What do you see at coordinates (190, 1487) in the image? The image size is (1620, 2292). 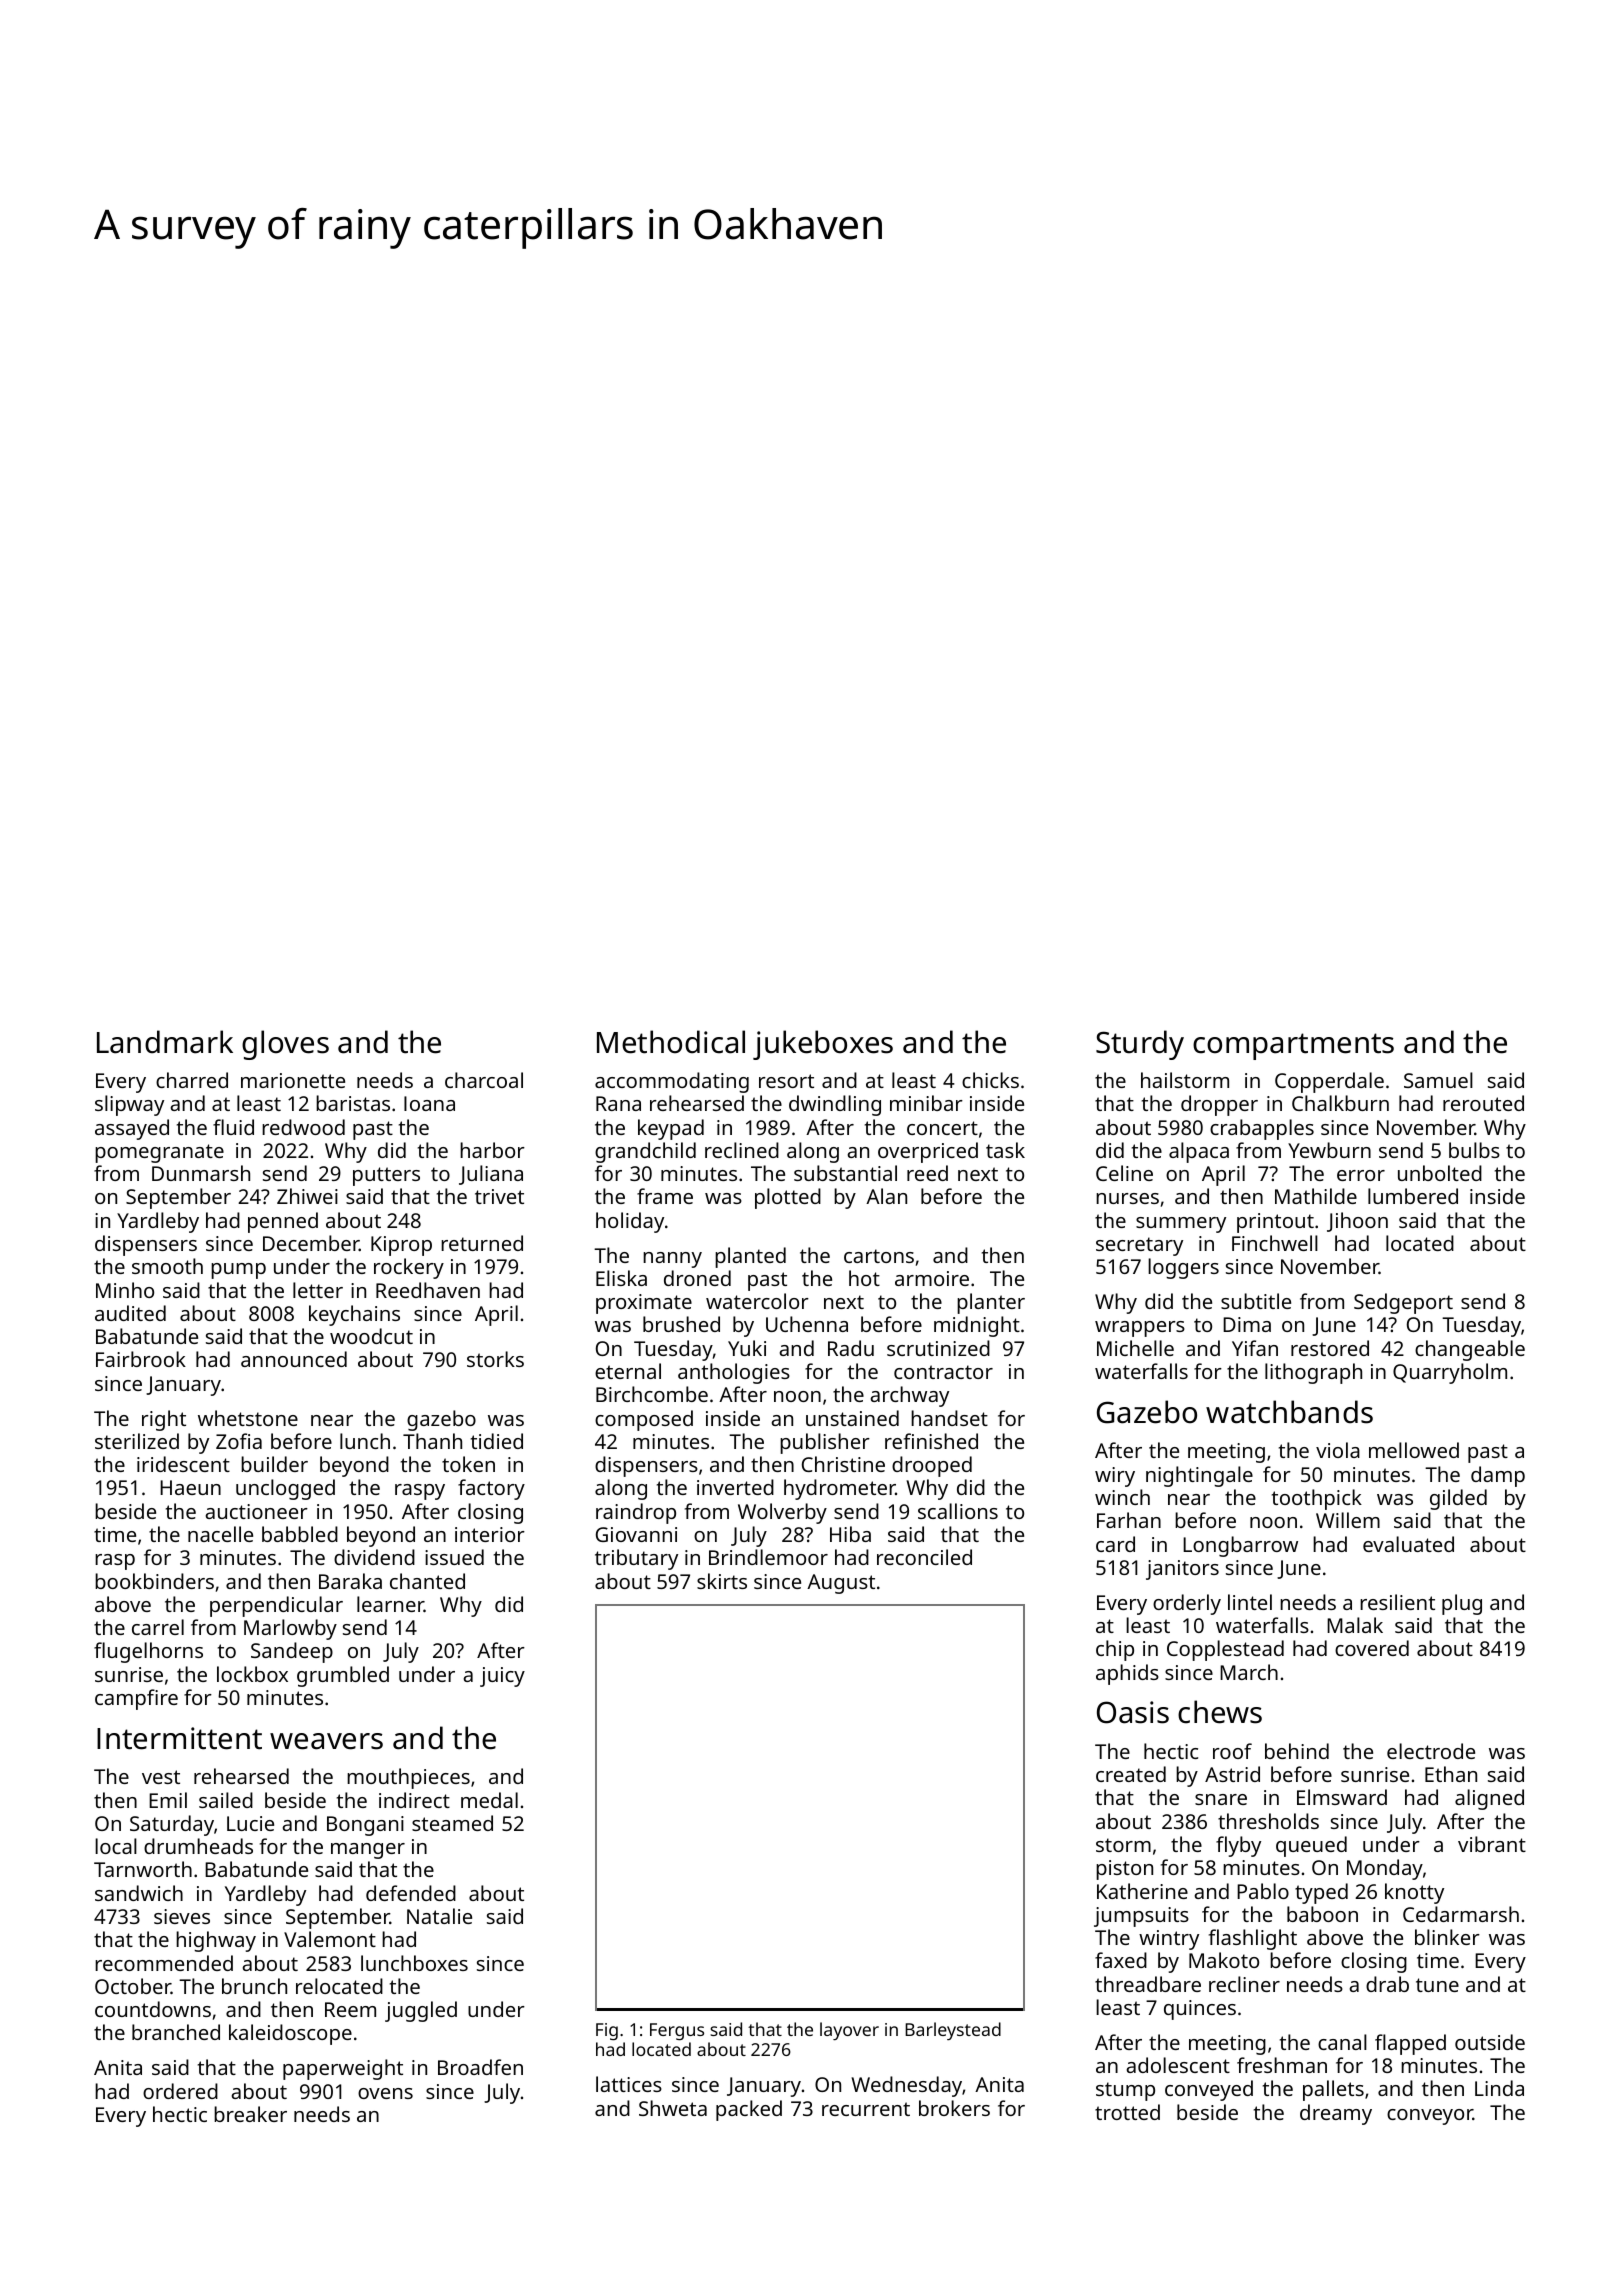 I see `Haeun` at bounding box center [190, 1487].
